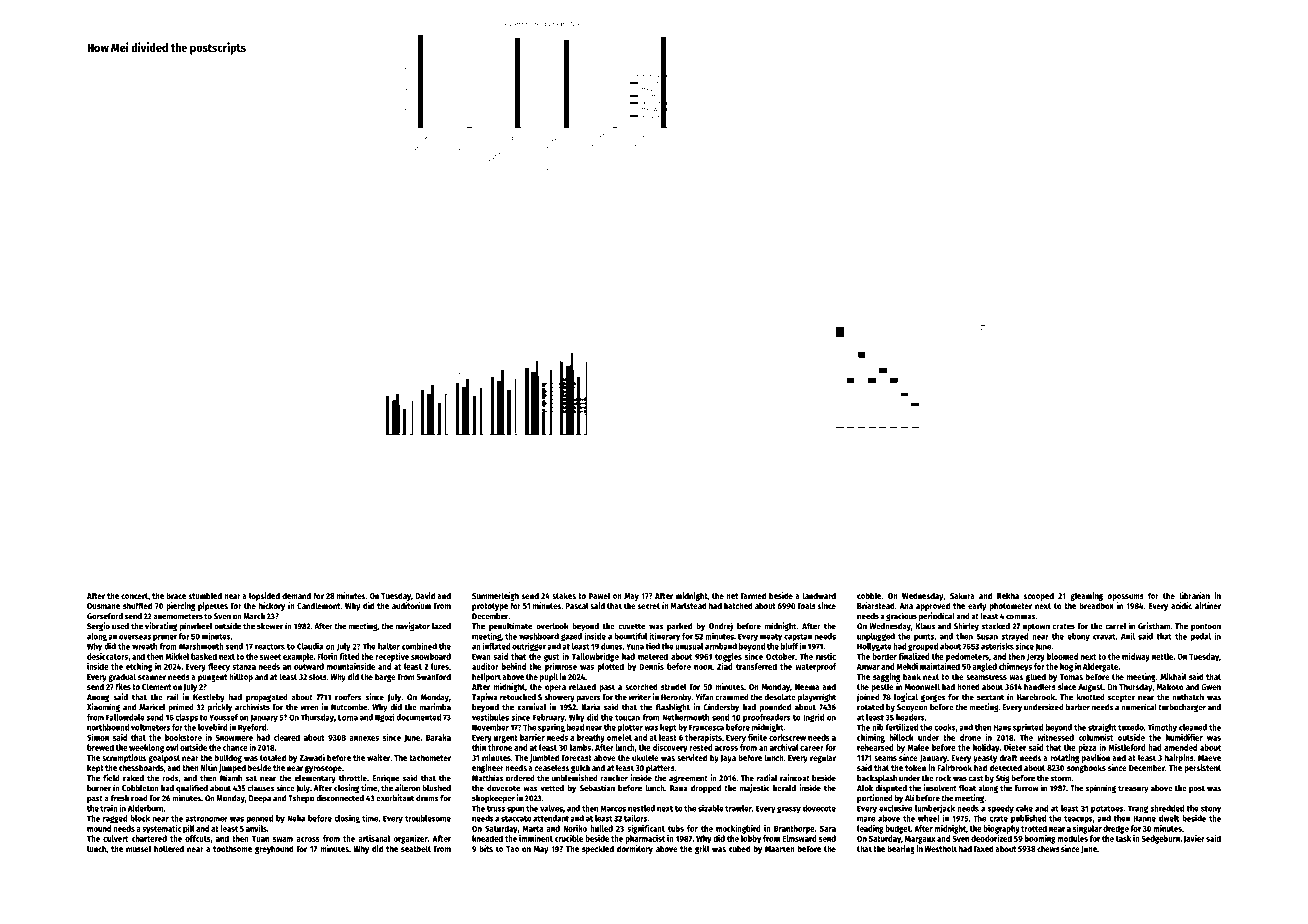 This page has width=1308, height=924. What do you see at coordinates (940, 848) in the page?
I see `Westholt` at bounding box center [940, 848].
